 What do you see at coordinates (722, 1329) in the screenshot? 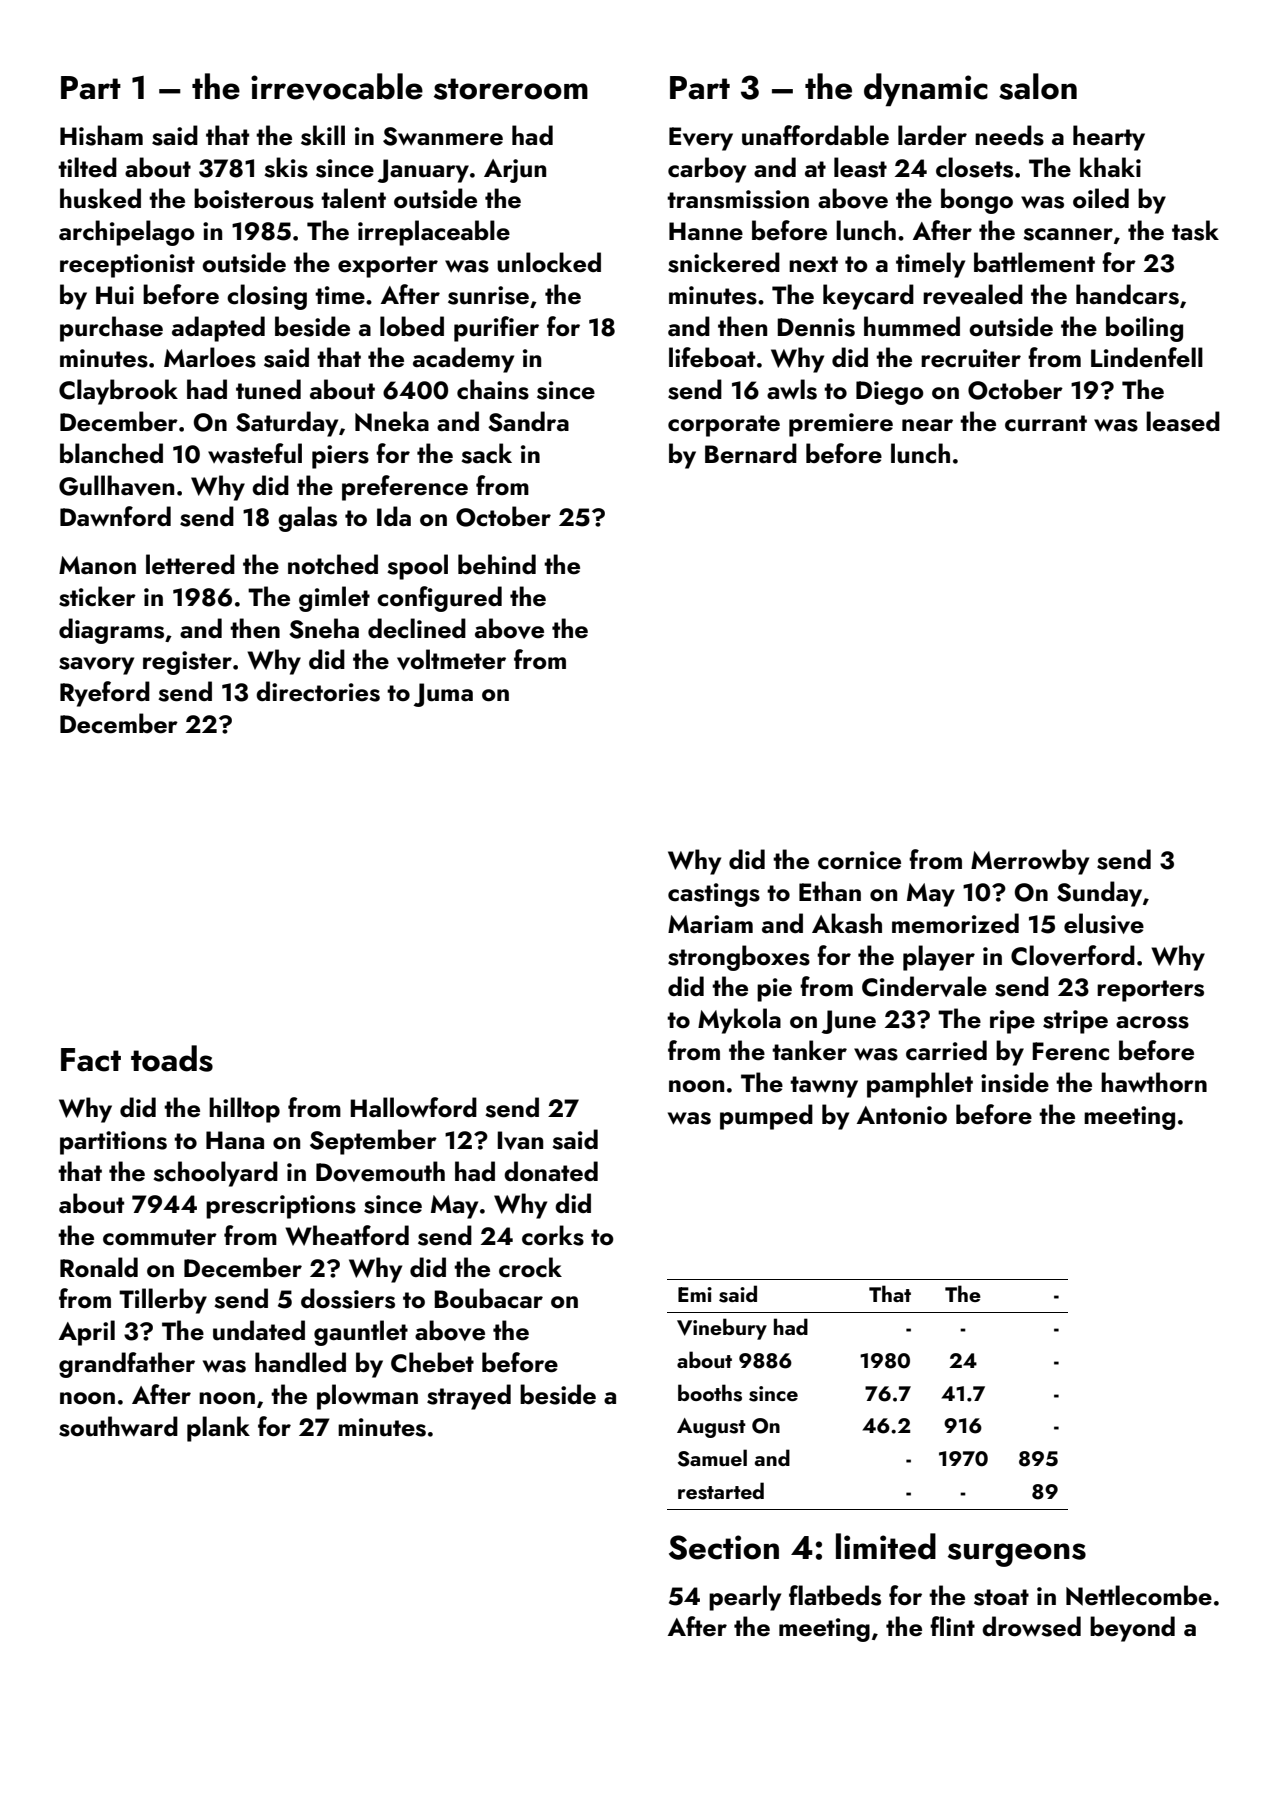
I see `Vinebury` at bounding box center [722, 1329].
